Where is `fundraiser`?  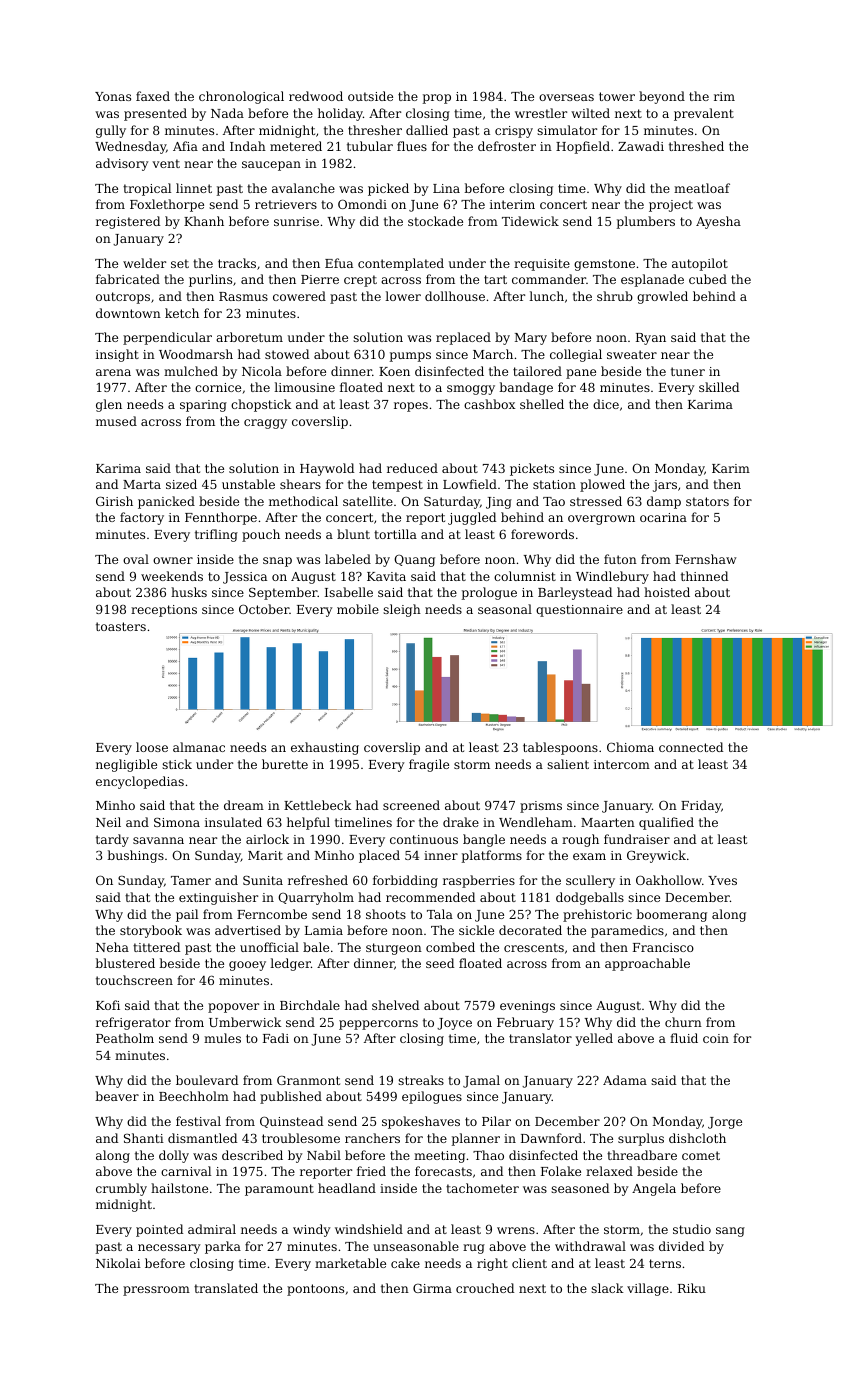 fundraiser is located at coordinates (637, 839).
